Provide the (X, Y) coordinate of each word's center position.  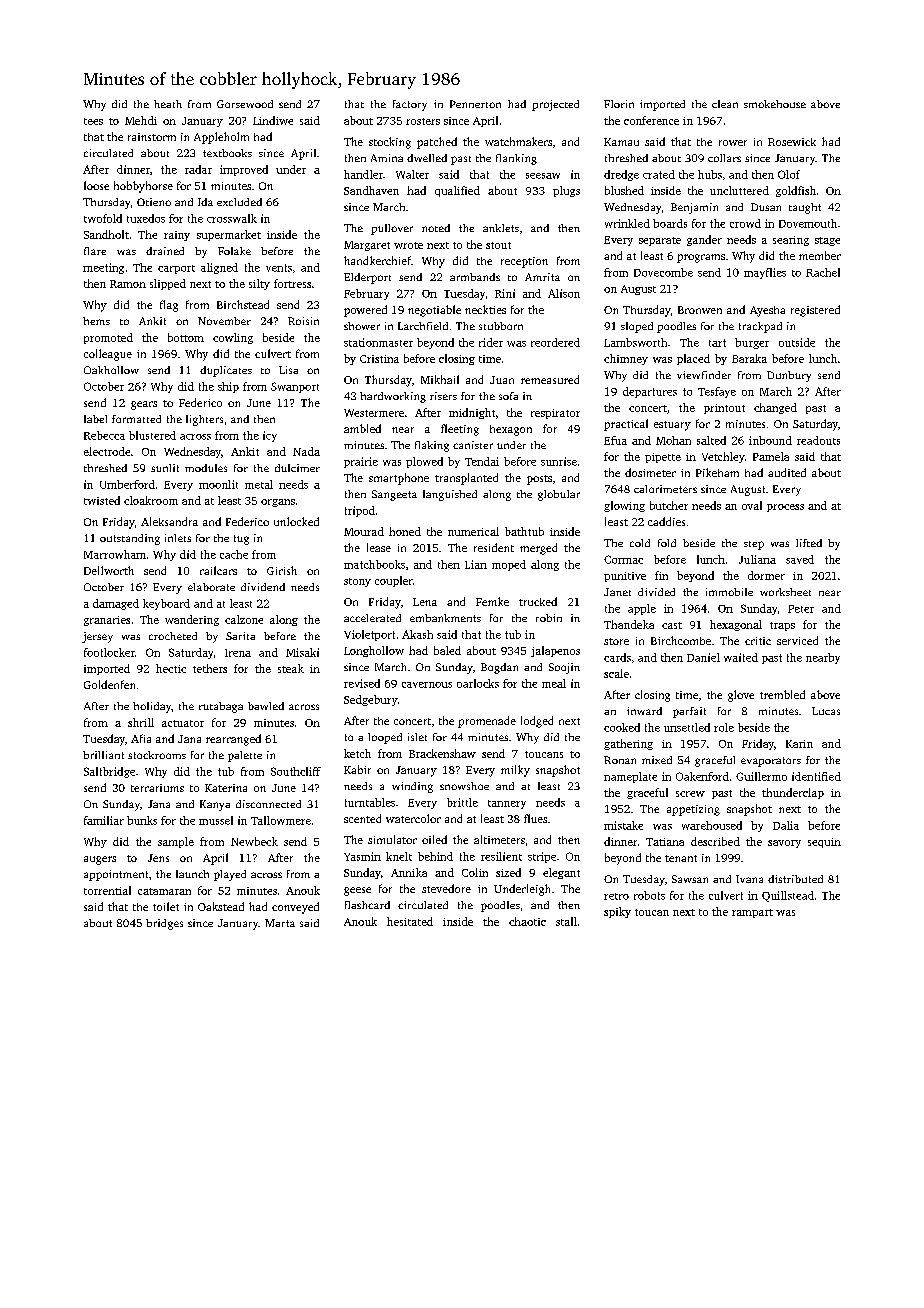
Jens (158, 858)
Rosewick (792, 142)
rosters (423, 121)
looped (385, 738)
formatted (136, 419)
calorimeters (665, 489)
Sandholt (106, 234)
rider (491, 342)
